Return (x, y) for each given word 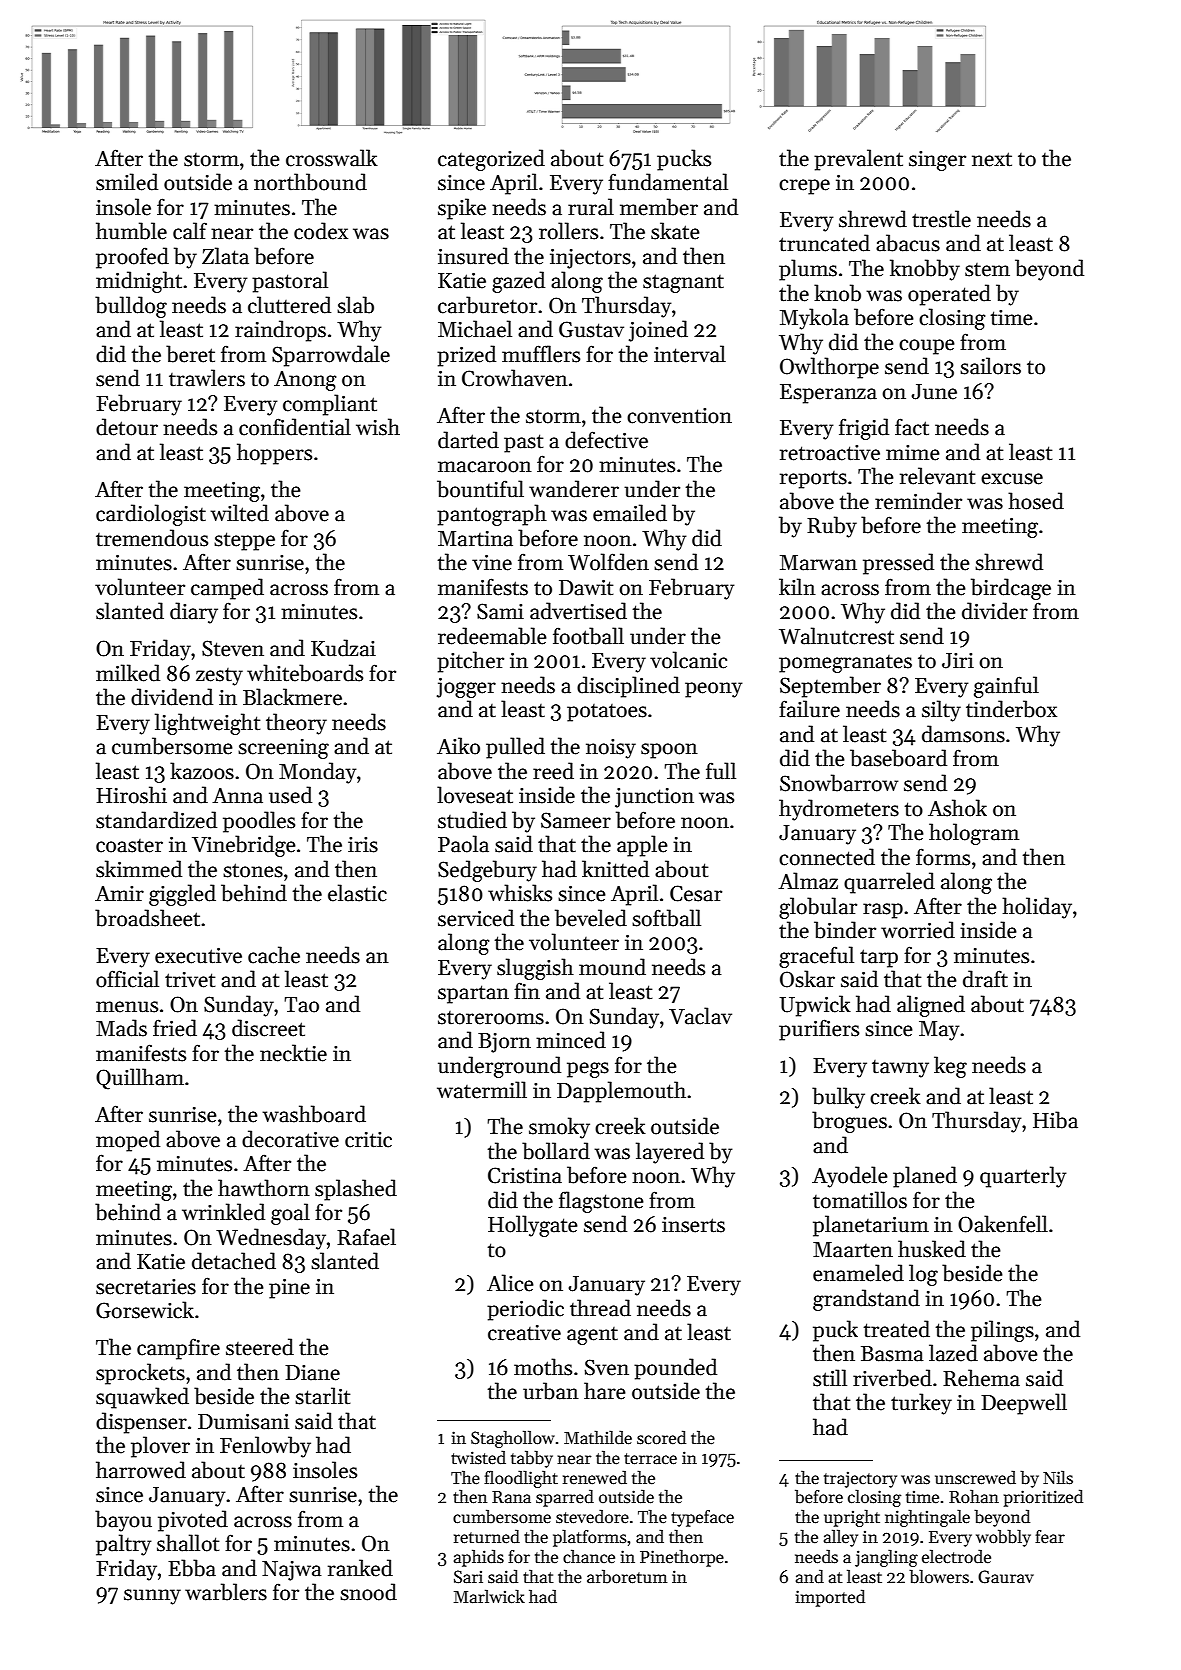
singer (937, 161)
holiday (1037, 908)
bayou (123, 1521)
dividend (172, 697)
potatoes (607, 713)
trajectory (860, 1479)
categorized (491, 160)
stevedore (592, 1516)
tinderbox (1011, 709)
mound (612, 967)
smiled (127, 182)
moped (128, 1141)
